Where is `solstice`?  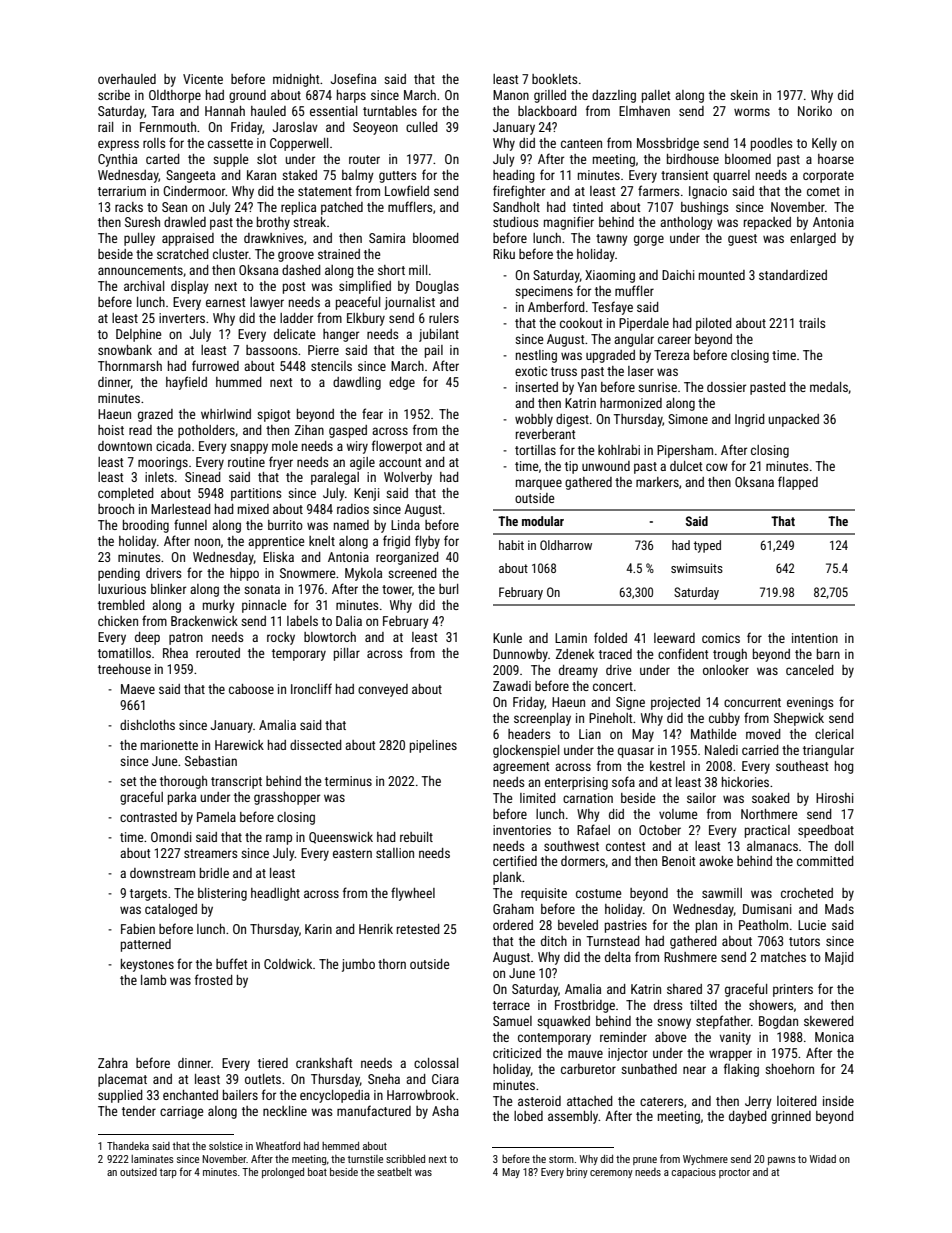
solstice is located at coordinates (226, 1146).
